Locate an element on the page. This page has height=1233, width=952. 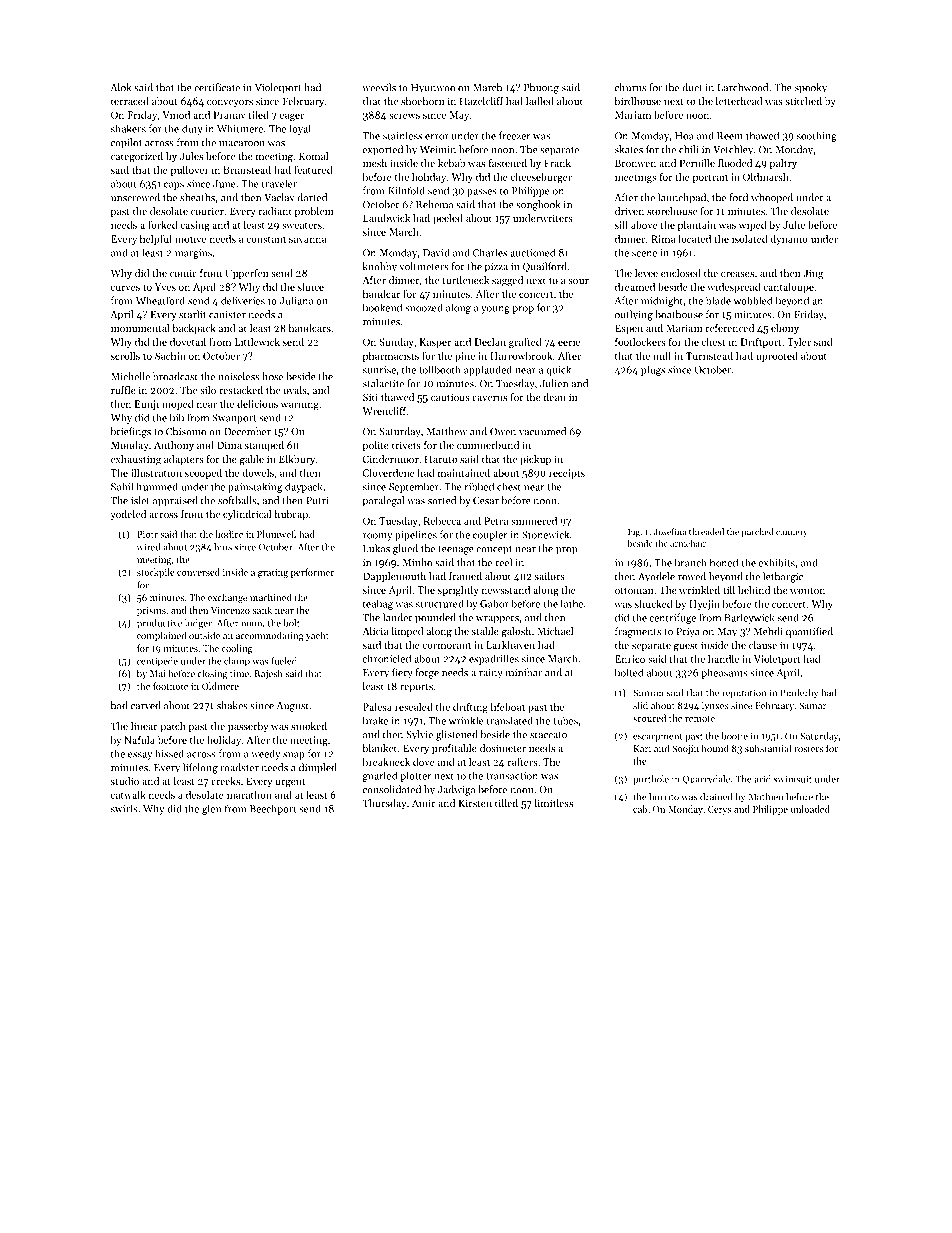
Harrowbrook is located at coordinates (521, 356).
